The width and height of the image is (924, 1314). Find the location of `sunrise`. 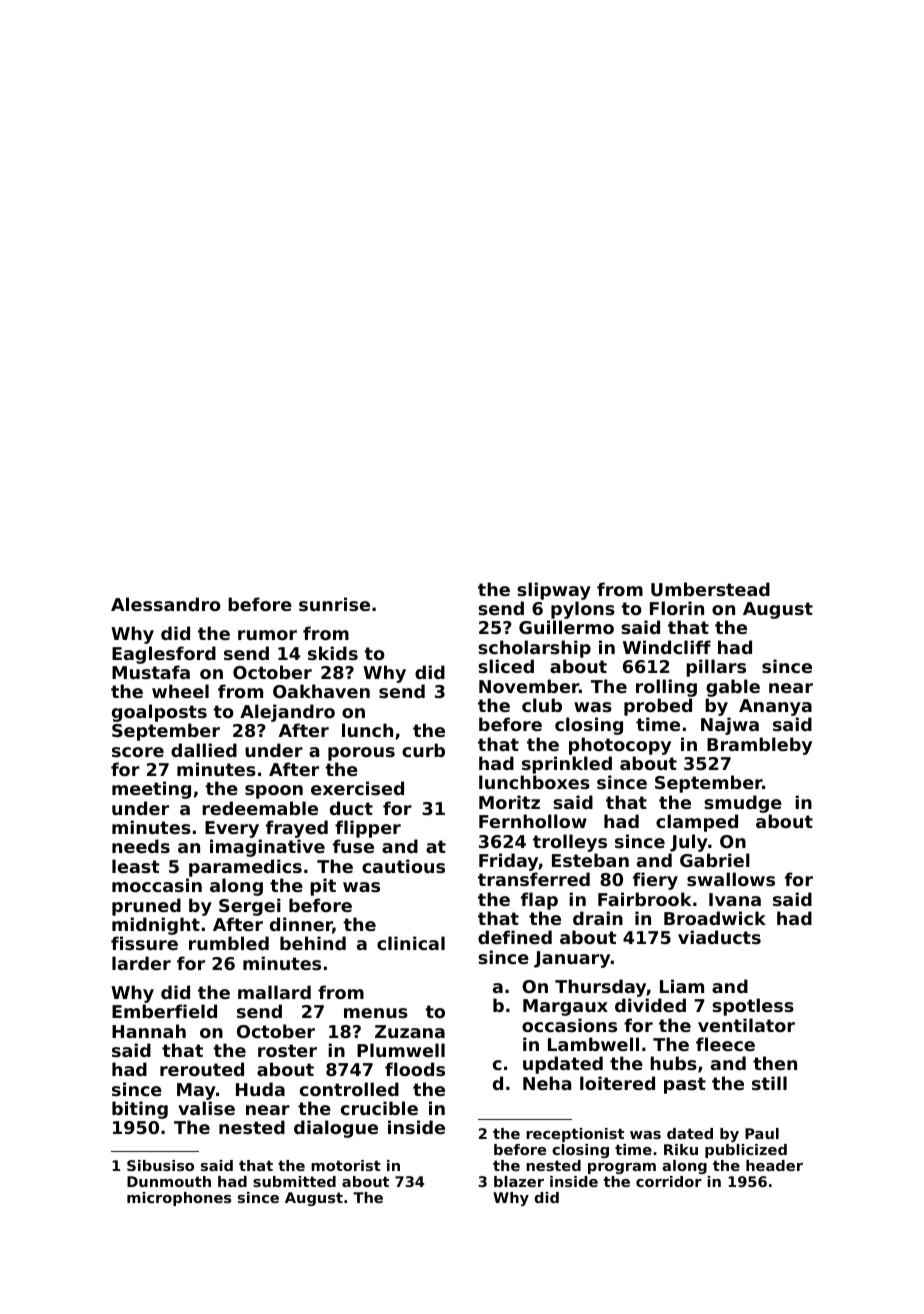

sunrise is located at coordinates (334, 604).
